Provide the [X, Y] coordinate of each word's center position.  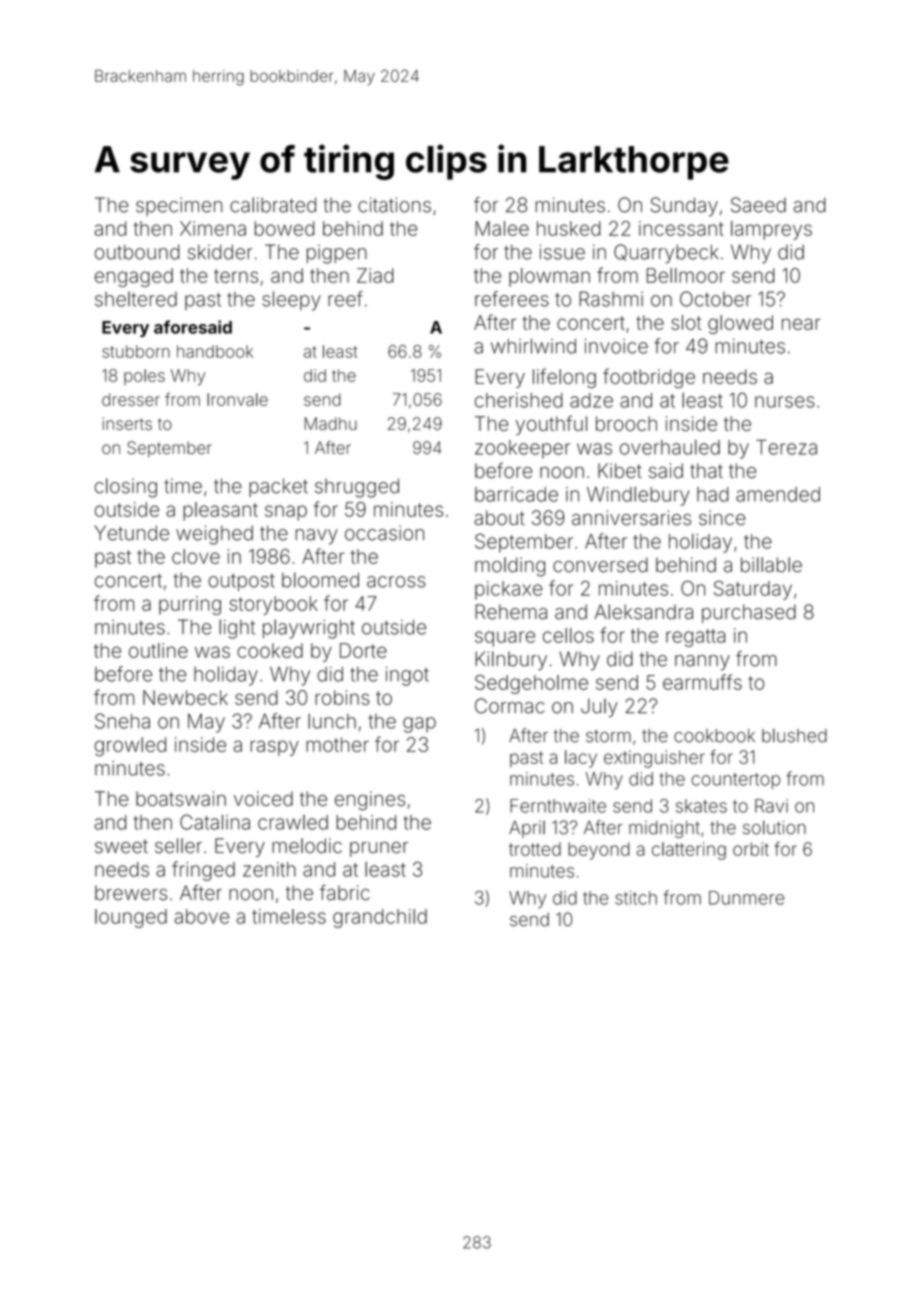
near [801, 324]
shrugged [357, 488]
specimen [179, 206]
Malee [502, 228]
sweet [121, 846]
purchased [749, 613]
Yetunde [132, 533]
